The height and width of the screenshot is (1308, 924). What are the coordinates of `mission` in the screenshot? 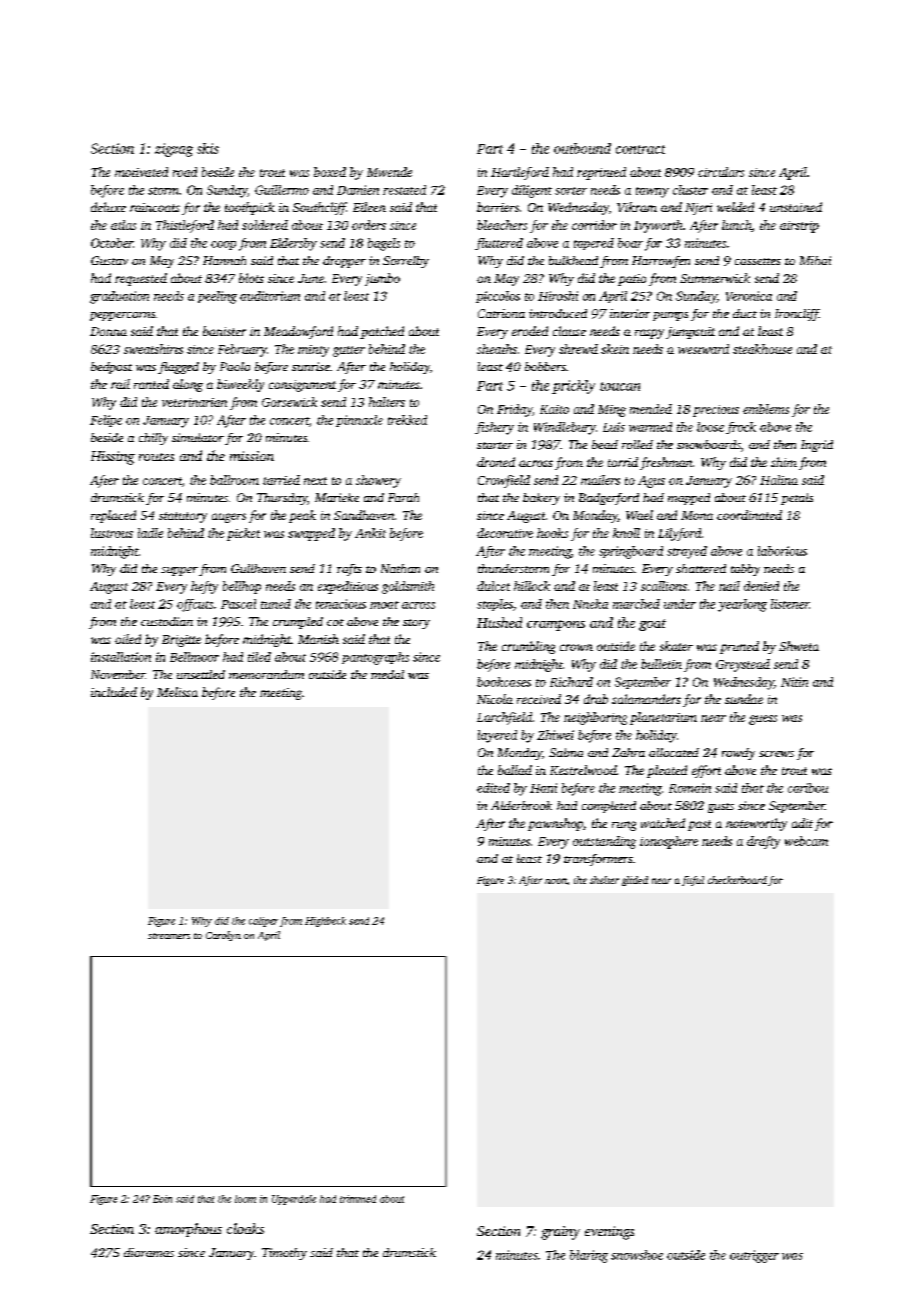 It's located at (252, 456).
